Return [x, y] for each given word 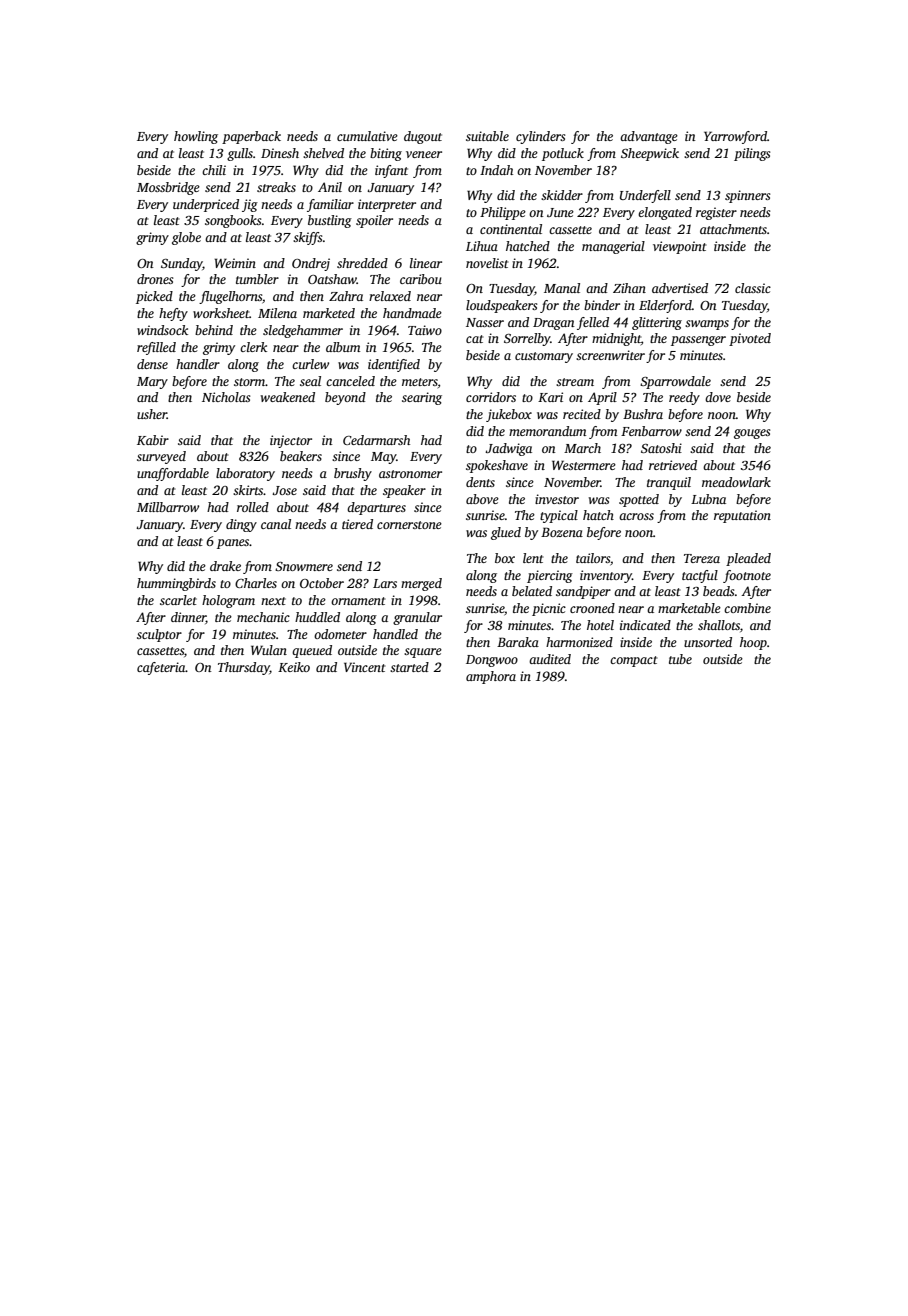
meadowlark [736, 482]
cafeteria [161, 668]
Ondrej [311, 264]
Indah [496, 170]
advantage [649, 137]
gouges [752, 434]
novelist [487, 263]
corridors [491, 397]
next [273, 601]
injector [291, 441]
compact [633, 661]
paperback [251, 137]
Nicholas [226, 397]
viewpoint [679, 247]
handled [395, 634]
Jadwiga [508, 449]
